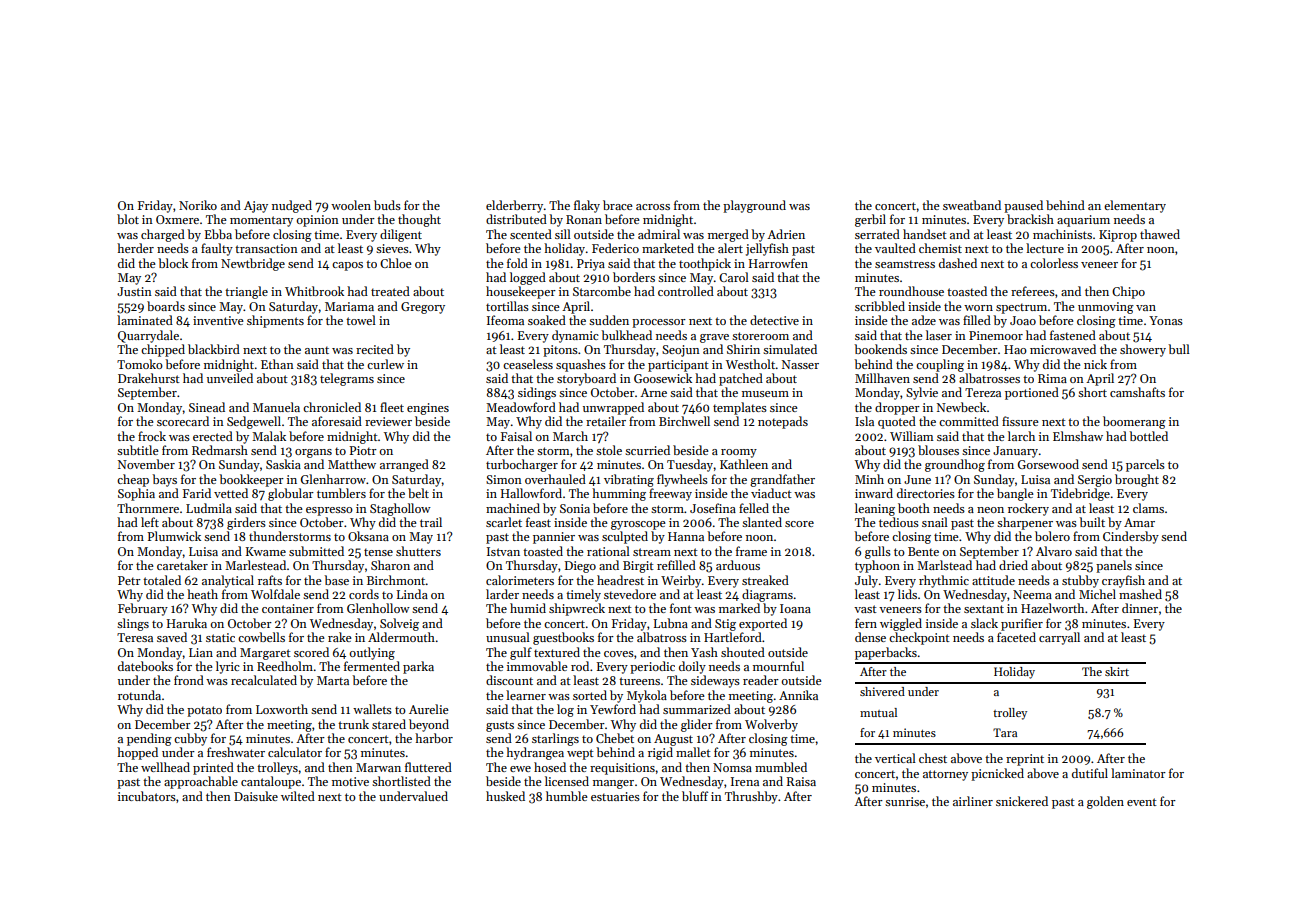 Image resolution: width=1308 pixels, height=924 pixels. I want to click on dutiful, so click(1090, 773).
